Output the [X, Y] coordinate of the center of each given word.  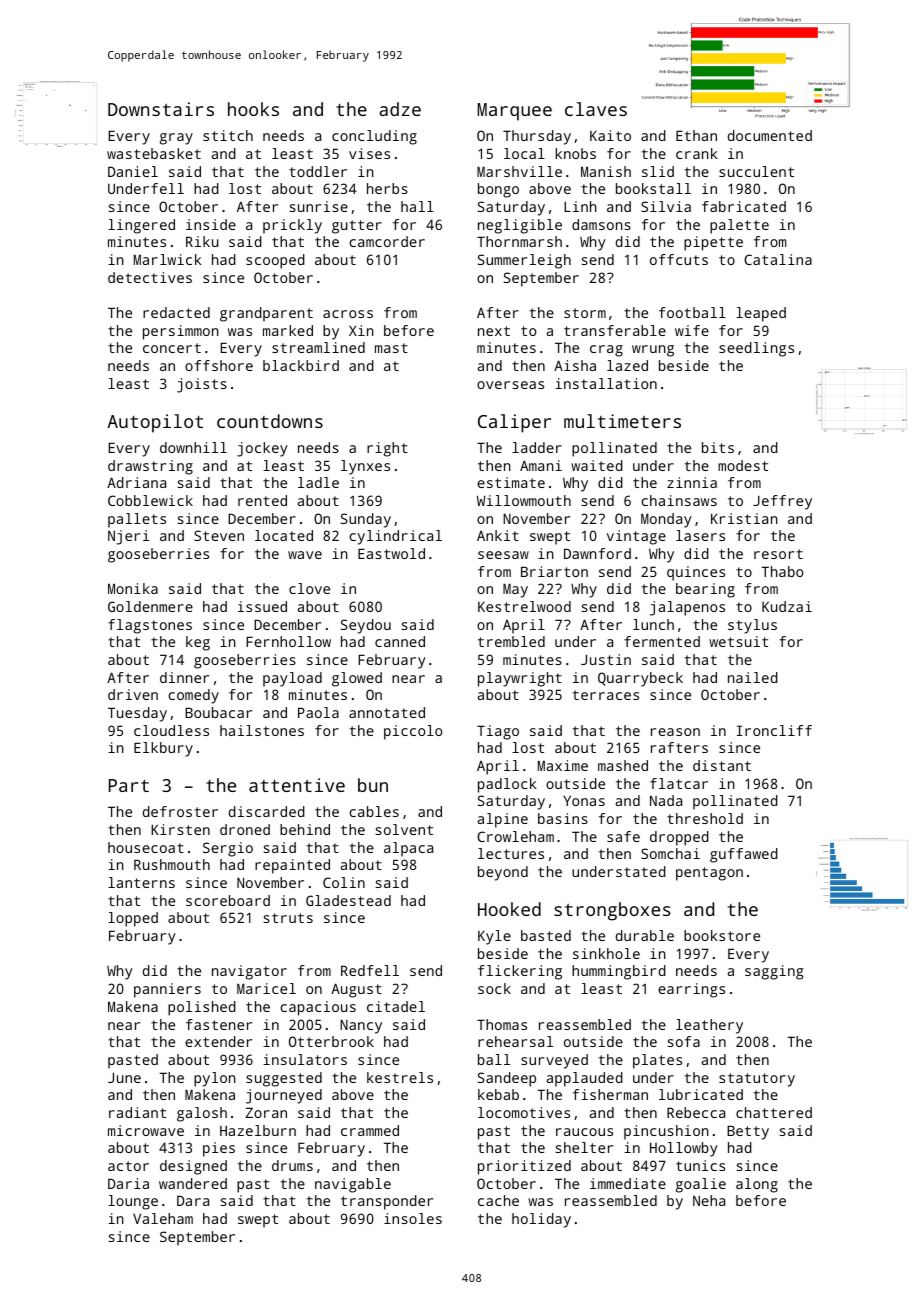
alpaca [408, 849]
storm [585, 313]
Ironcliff [774, 730]
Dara [193, 1200]
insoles [413, 1218]
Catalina [778, 259]
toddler [318, 171]
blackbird [301, 365]
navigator [249, 972]
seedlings [756, 349]
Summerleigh [524, 261]
